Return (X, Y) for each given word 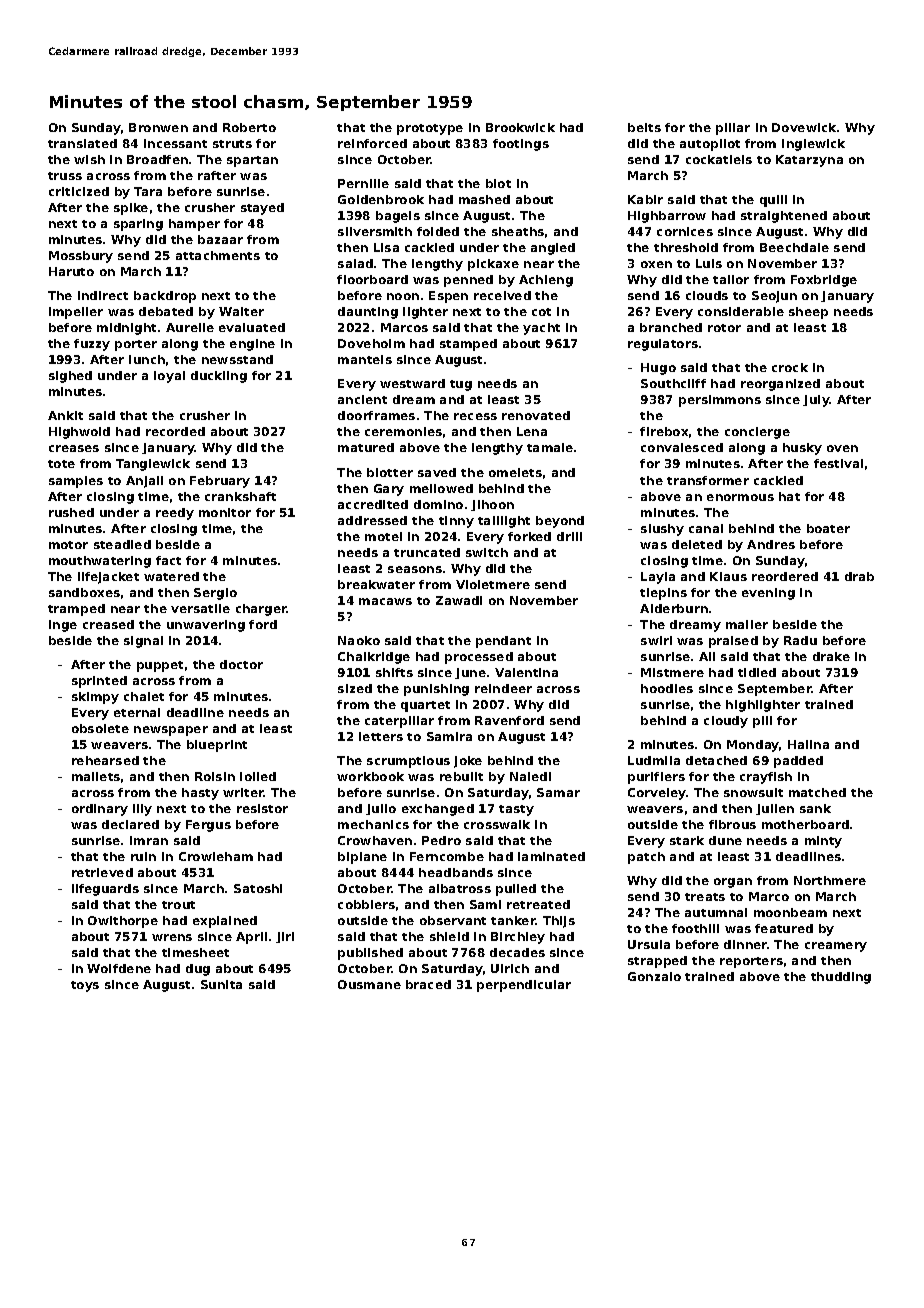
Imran (149, 840)
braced (428, 984)
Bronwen (158, 127)
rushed (71, 512)
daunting (368, 313)
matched (817, 792)
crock (790, 367)
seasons (415, 569)
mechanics (373, 824)
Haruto (71, 271)
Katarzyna (809, 161)
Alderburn (674, 608)
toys (85, 986)
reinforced (372, 143)
